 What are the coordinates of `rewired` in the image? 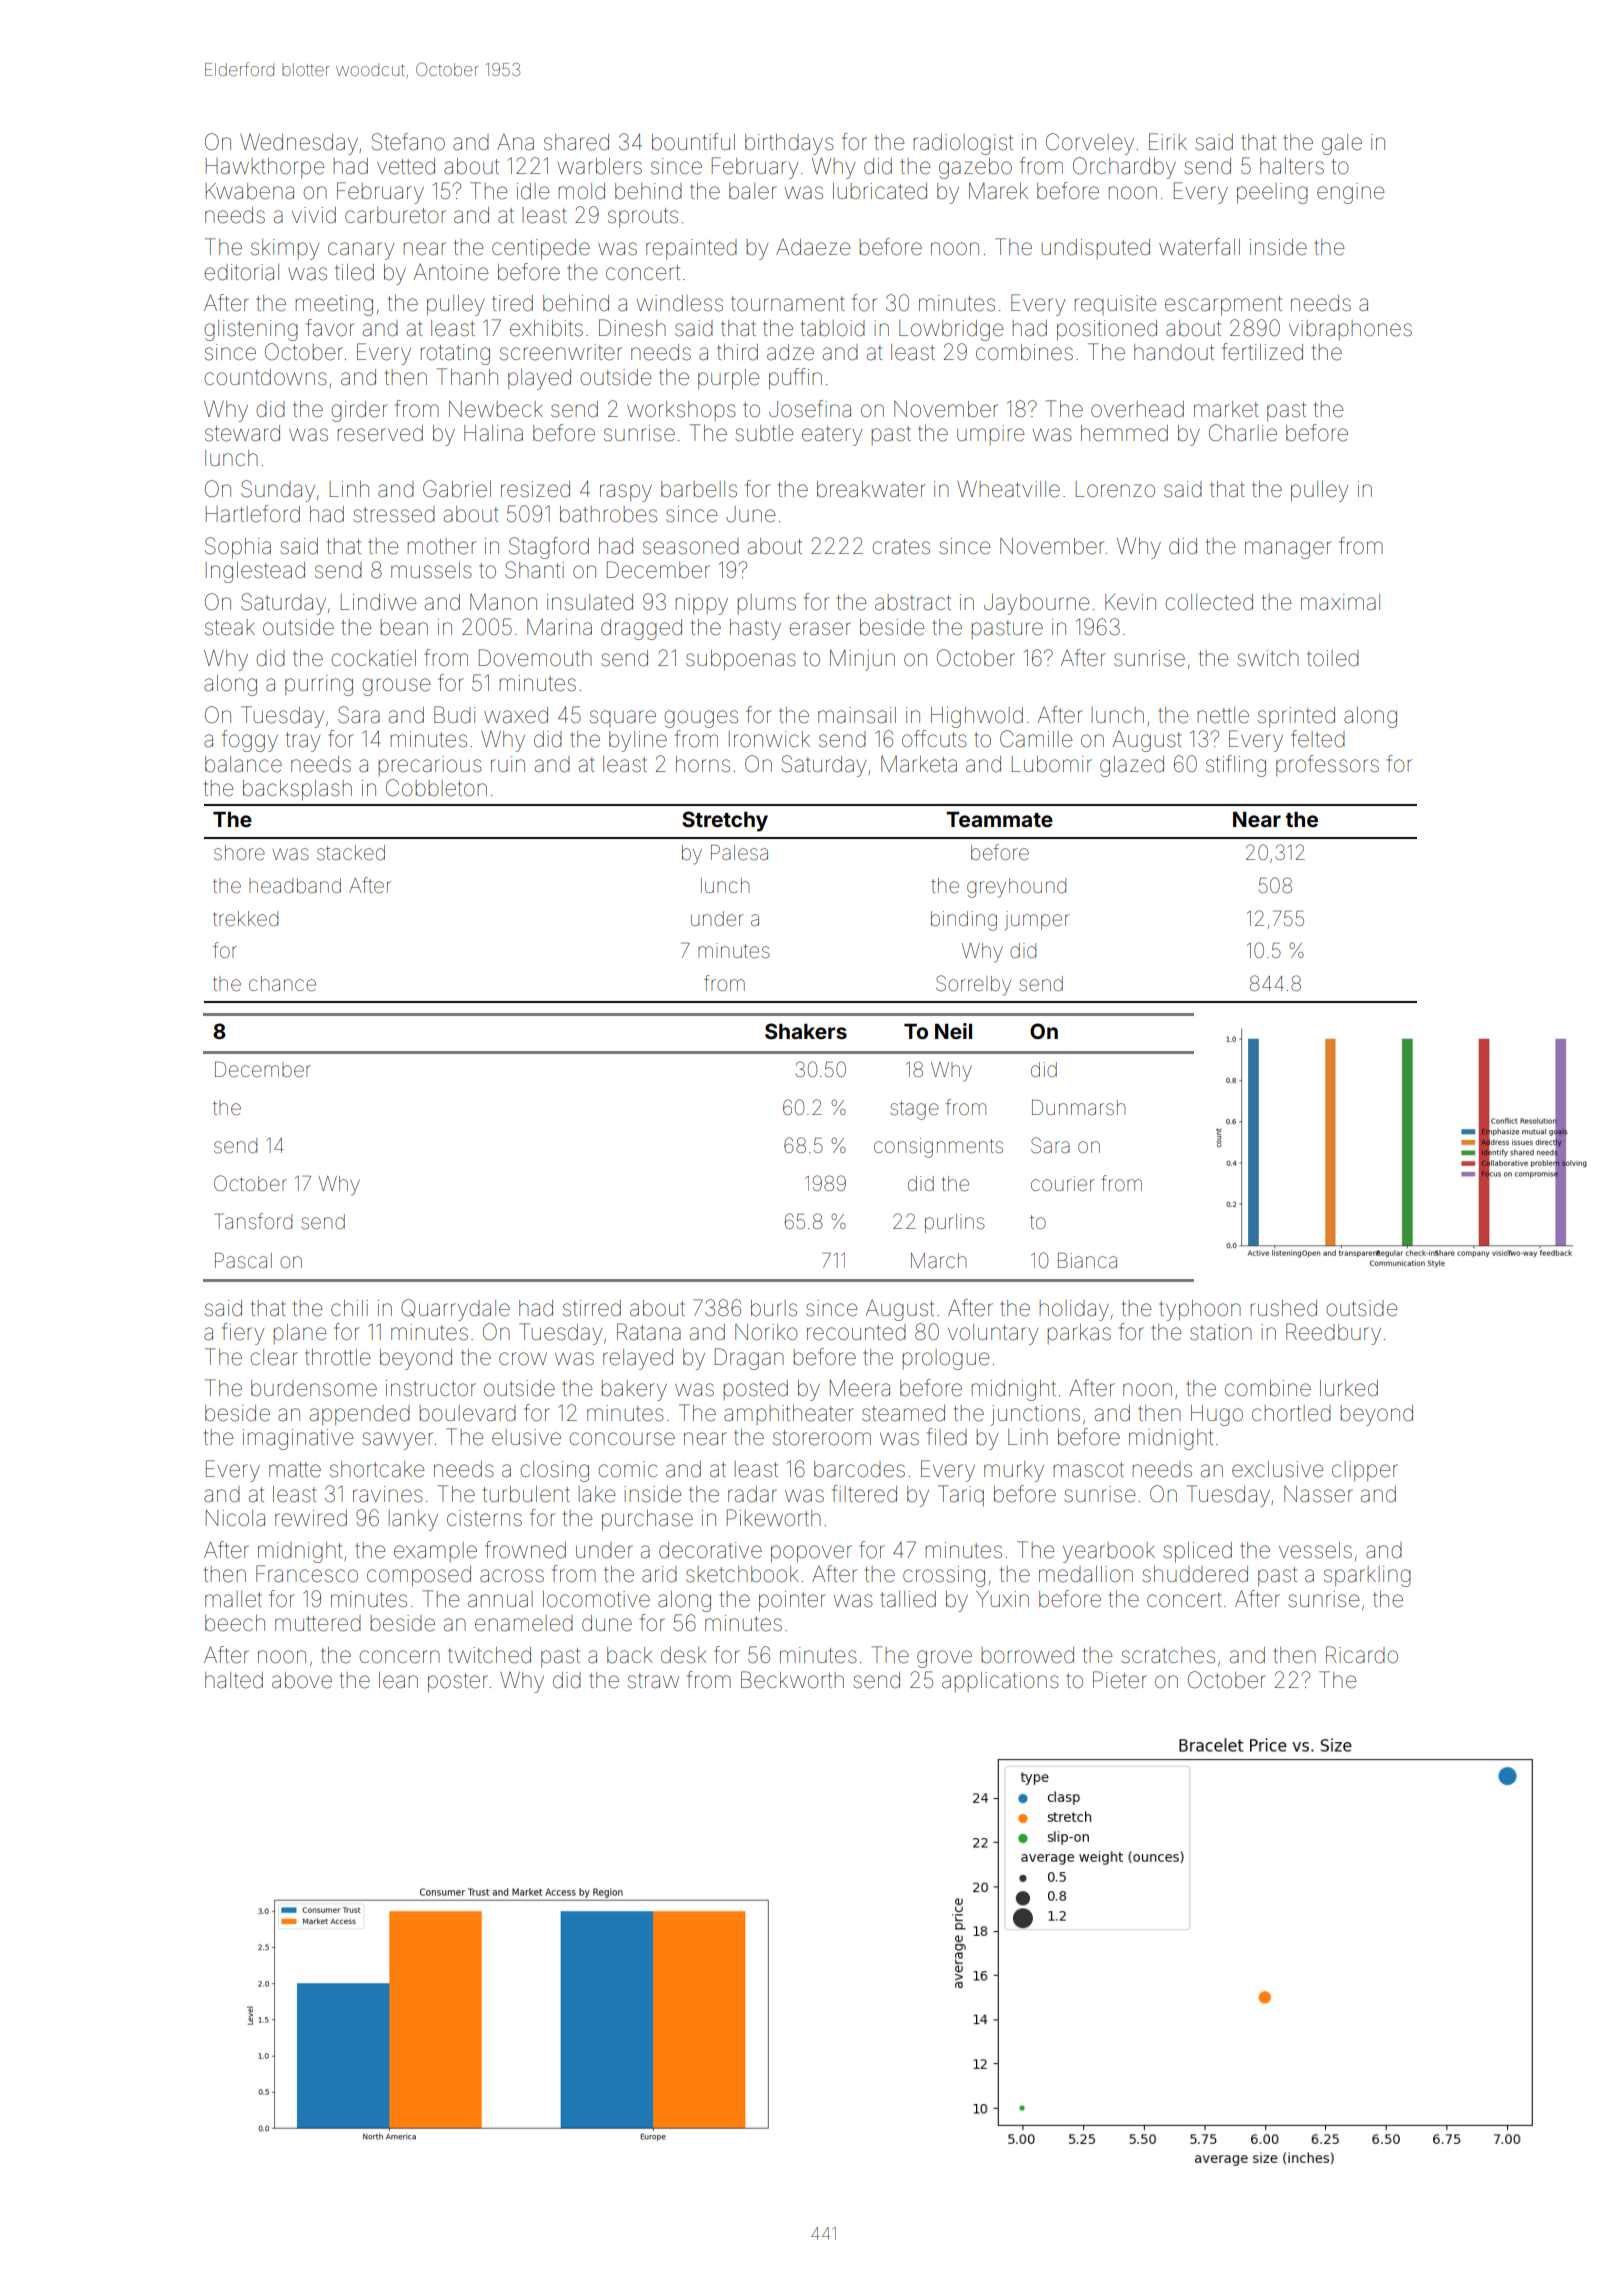 It's located at (311, 1518).
